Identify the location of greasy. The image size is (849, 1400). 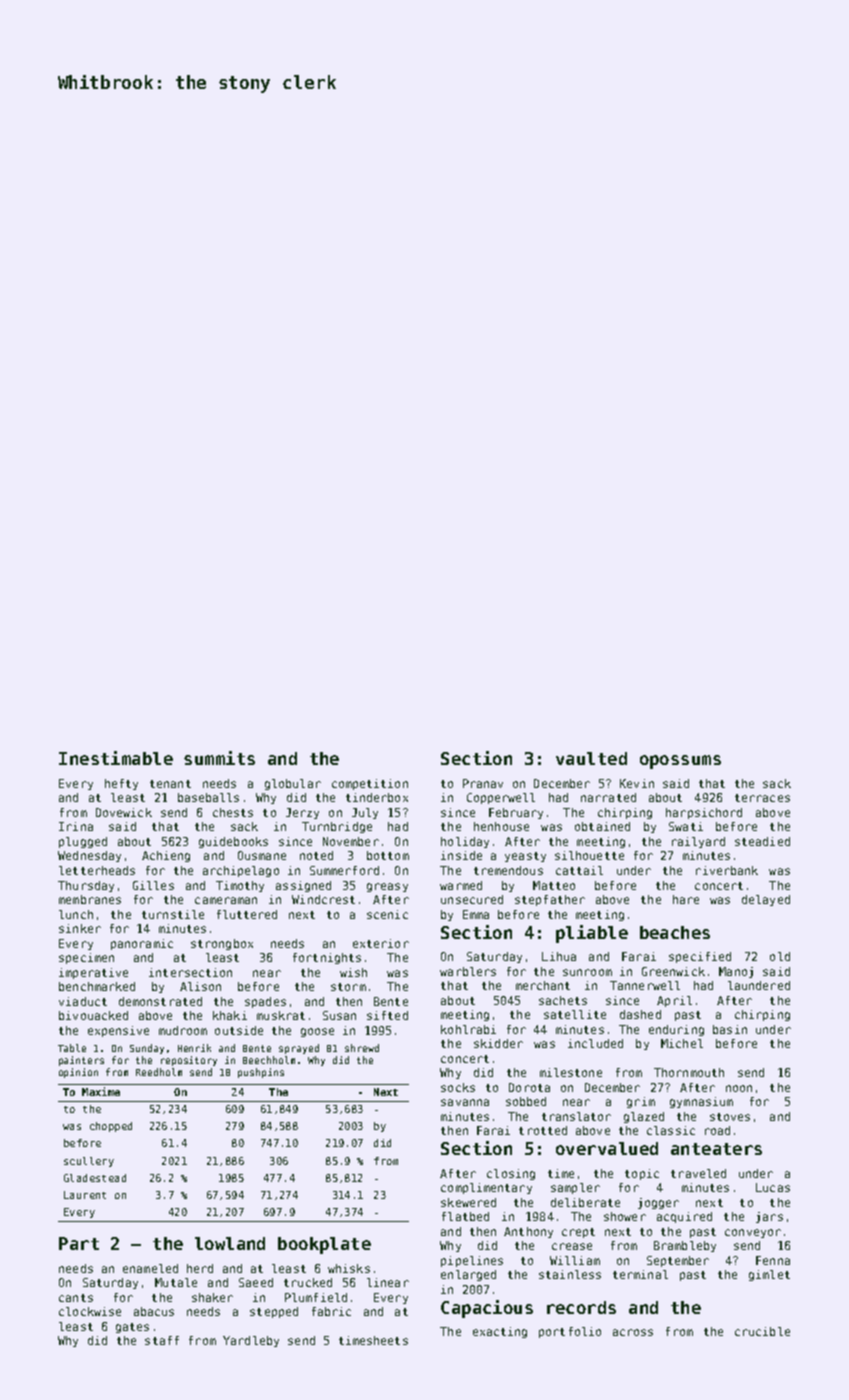
(387, 887).
